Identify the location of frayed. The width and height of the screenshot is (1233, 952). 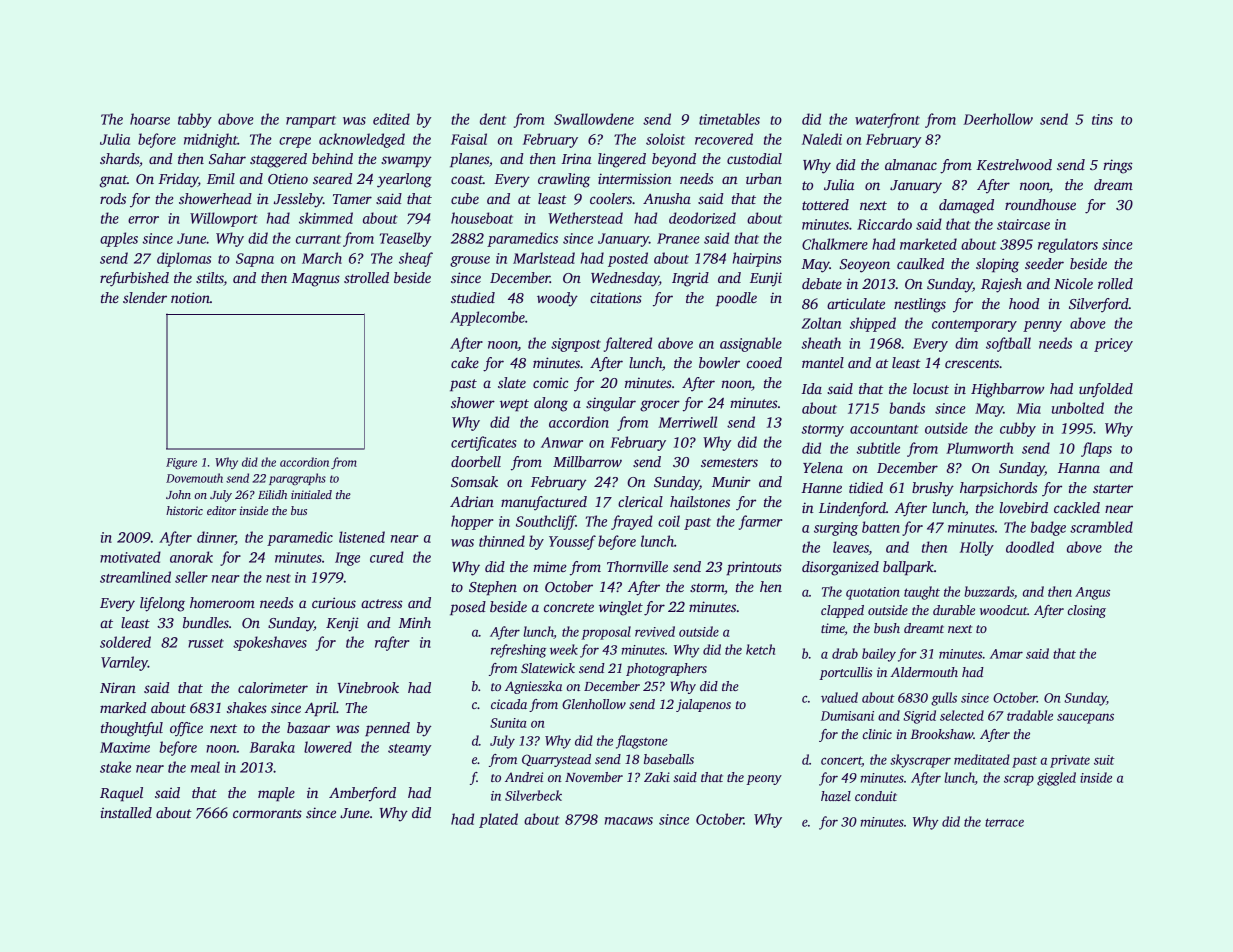
(632, 522).
